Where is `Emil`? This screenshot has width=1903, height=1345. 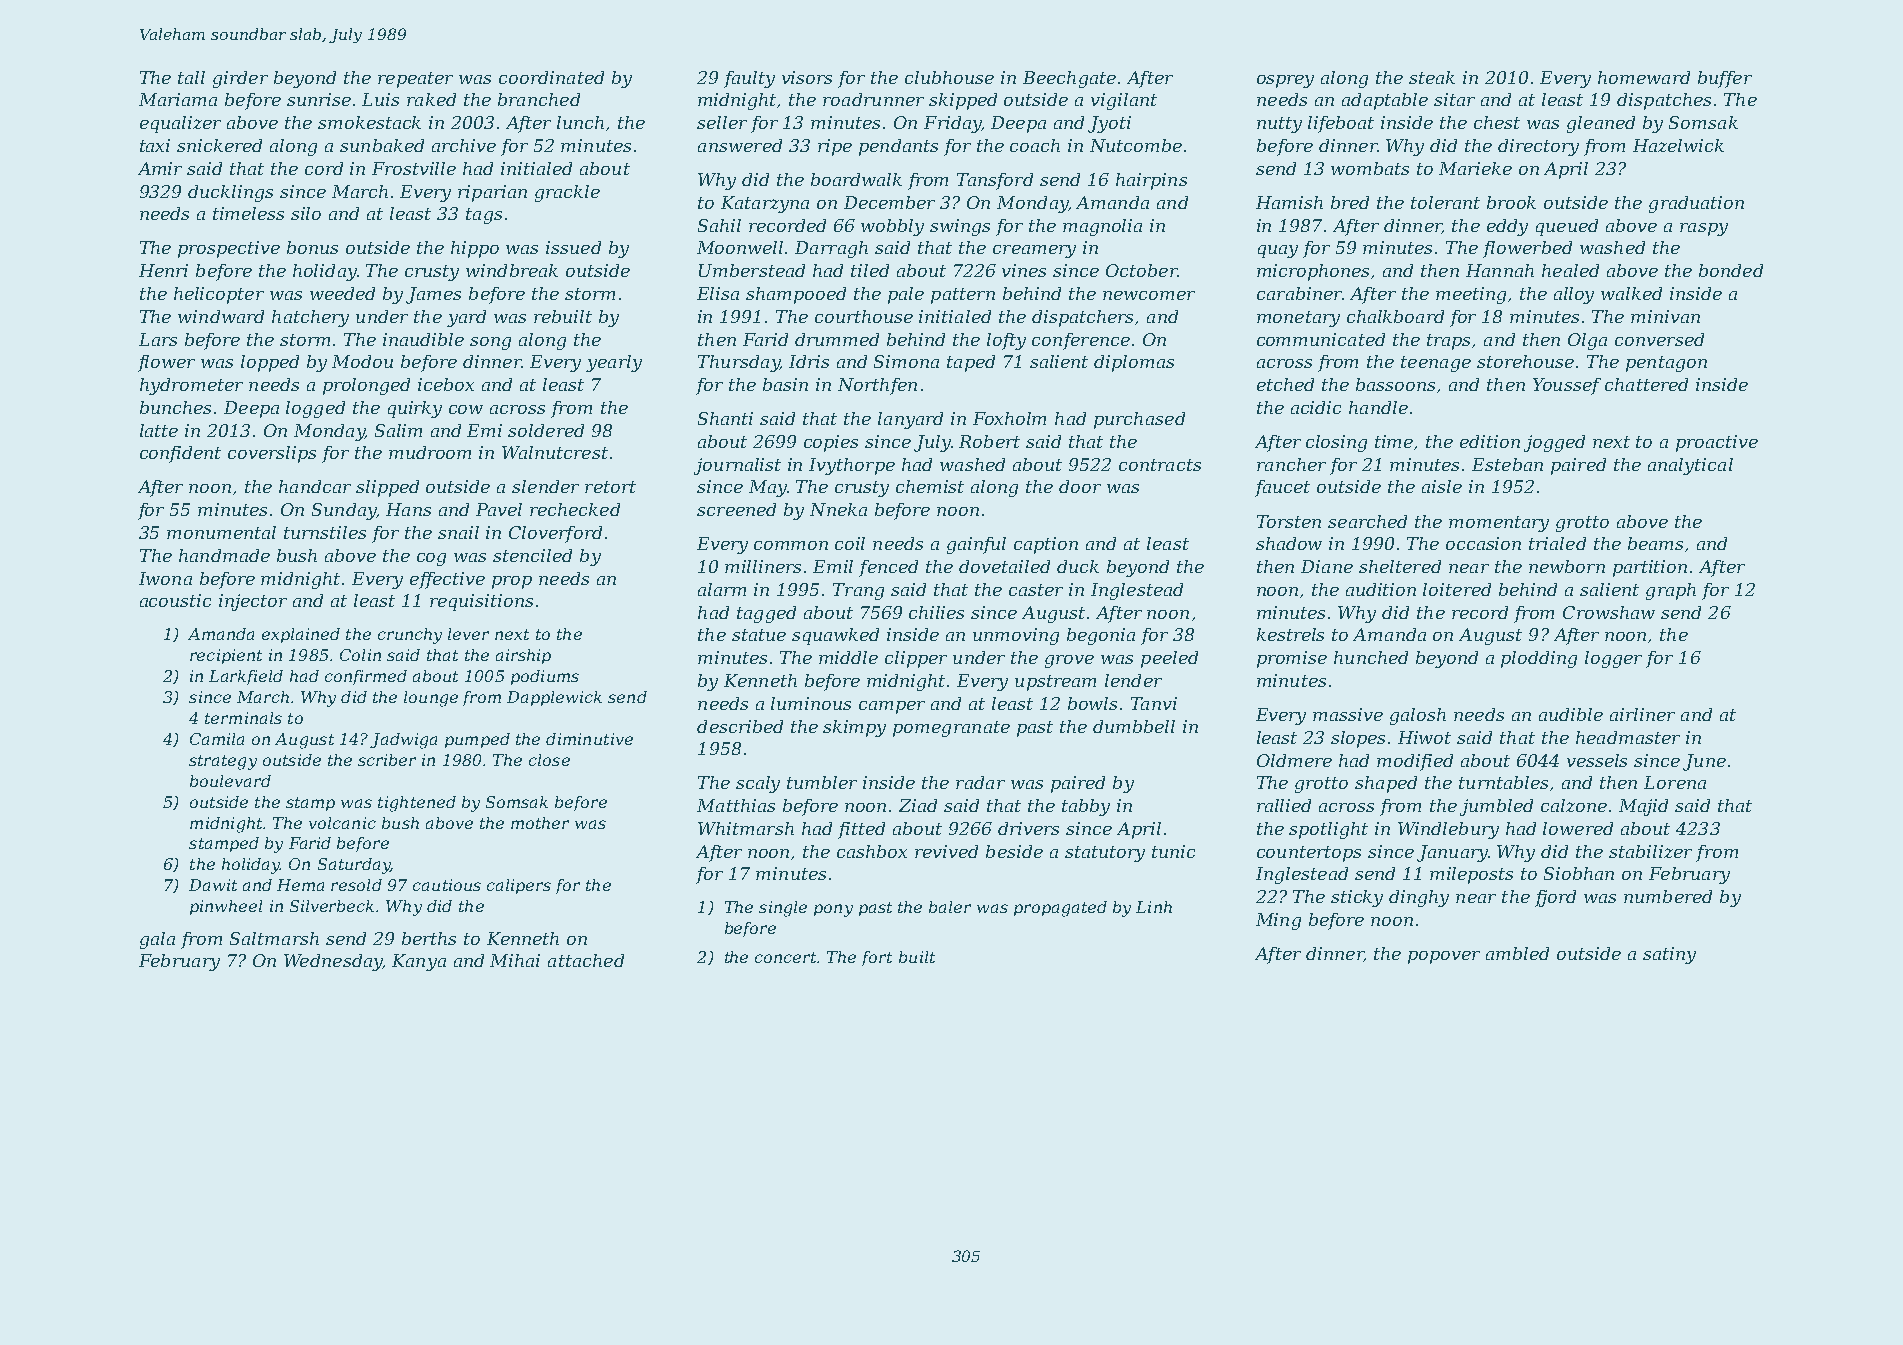 Emil is located at coordinates (833, 566).
